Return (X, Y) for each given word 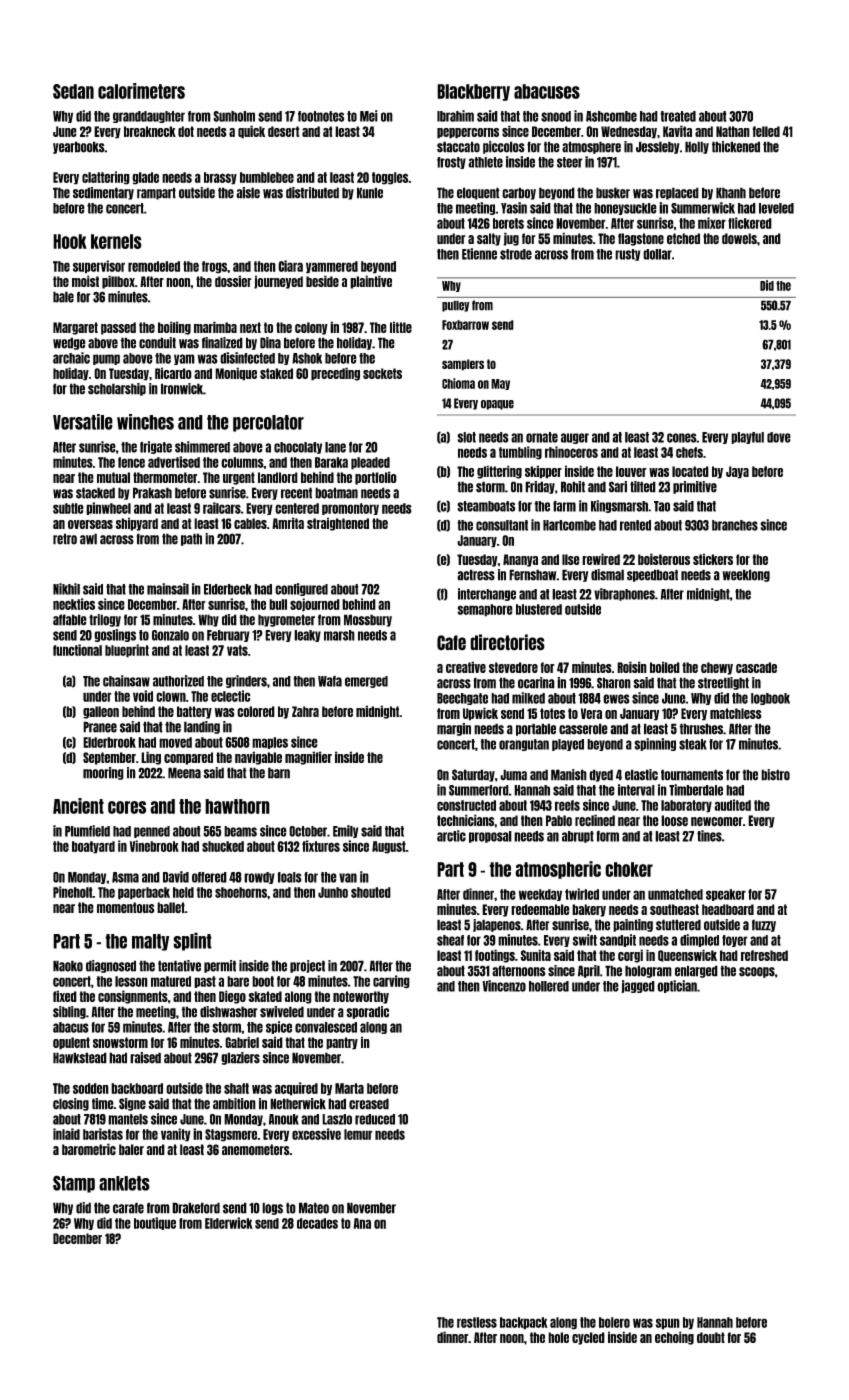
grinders (246, 681)
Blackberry (473, 92)
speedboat (652, 575)
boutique (155, 1223)
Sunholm (234, 116)
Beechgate (462, 699)
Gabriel (242, 1042)
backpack (524, 1323)
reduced (375, 1119)
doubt (711, 1337)
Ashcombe (611, 116)
